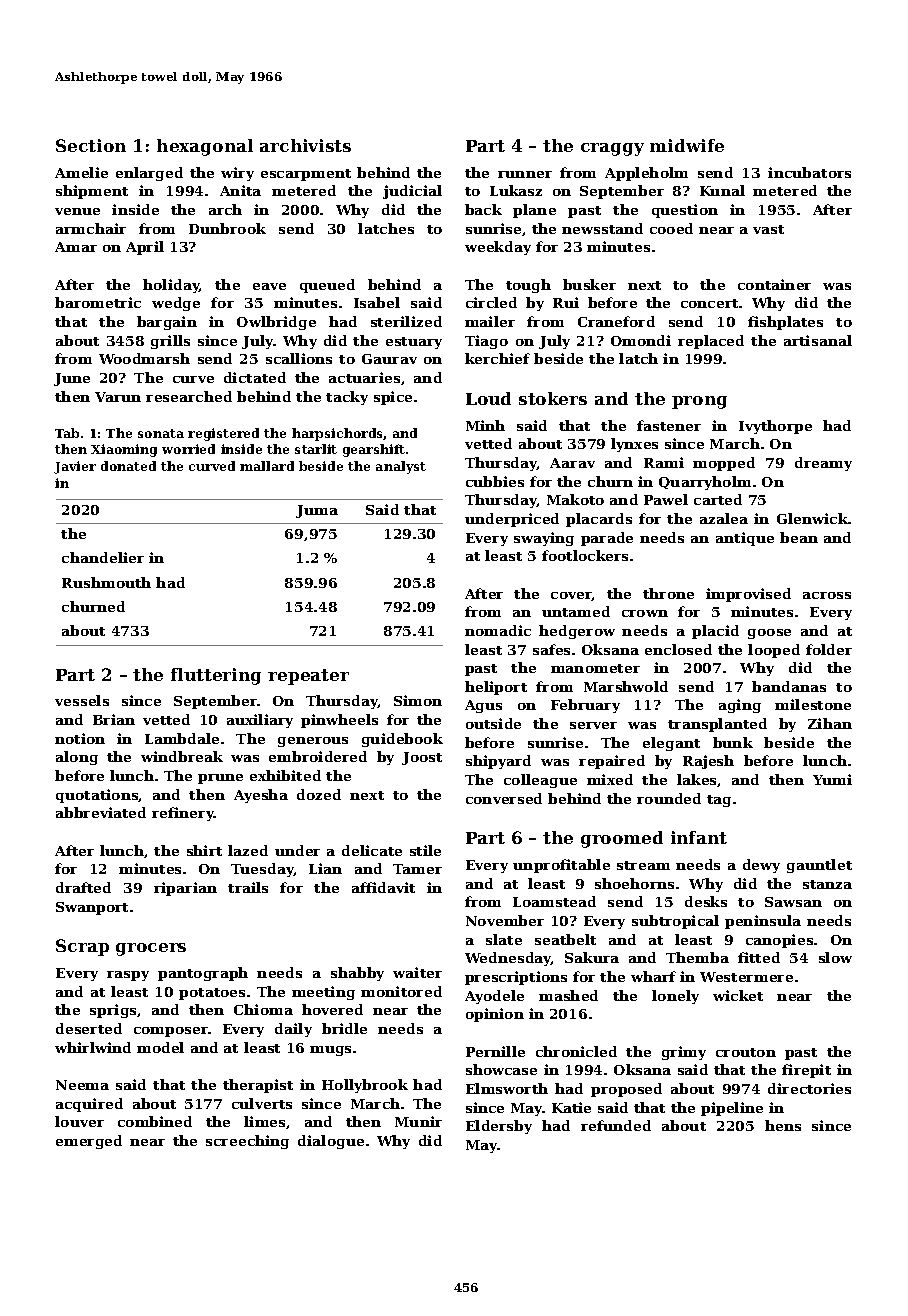  Describe the element at coordinates (417, 869) in the screenshot. I see `Tamer` at that location.
